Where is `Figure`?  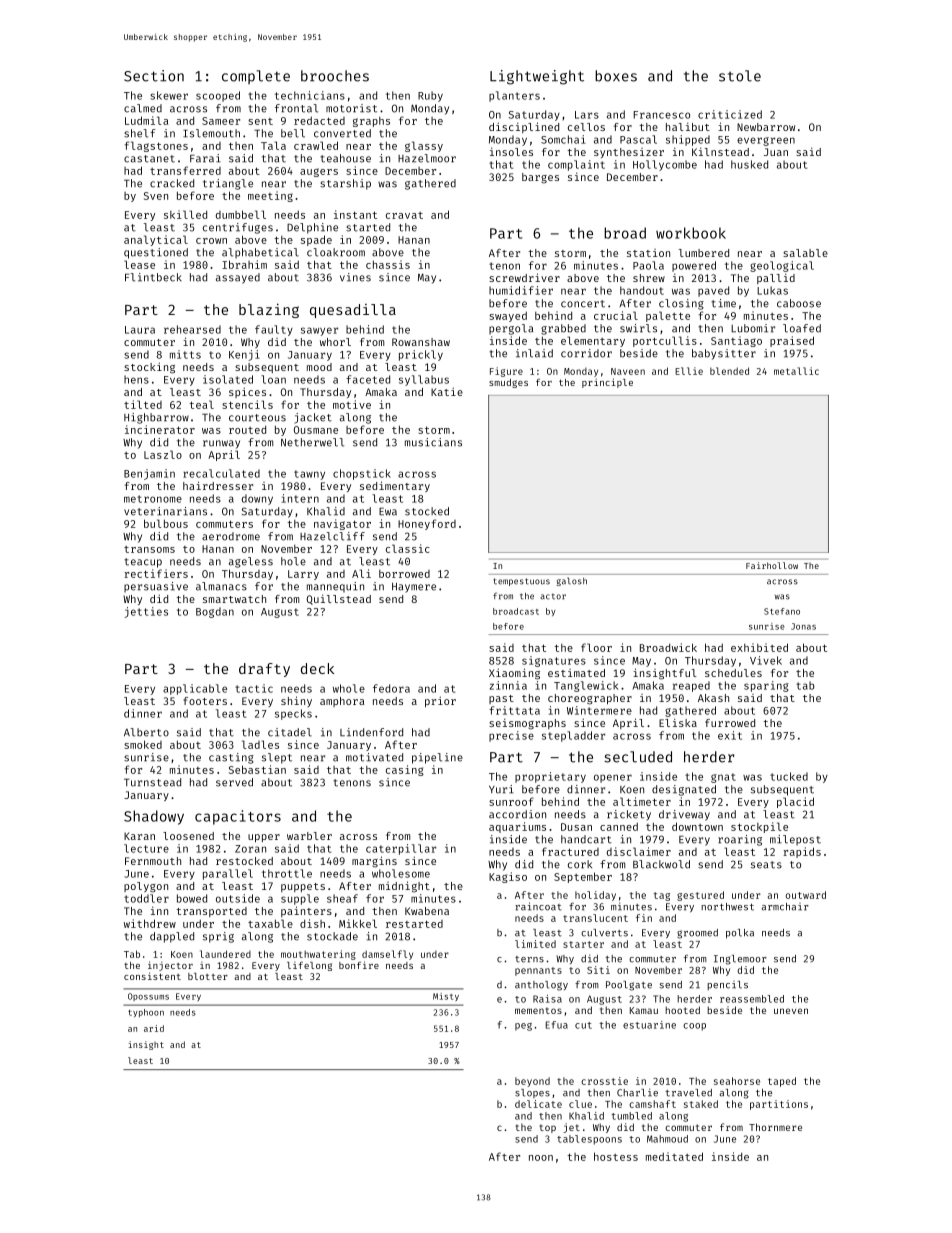 Figure is located at coordinates (506, 372).
